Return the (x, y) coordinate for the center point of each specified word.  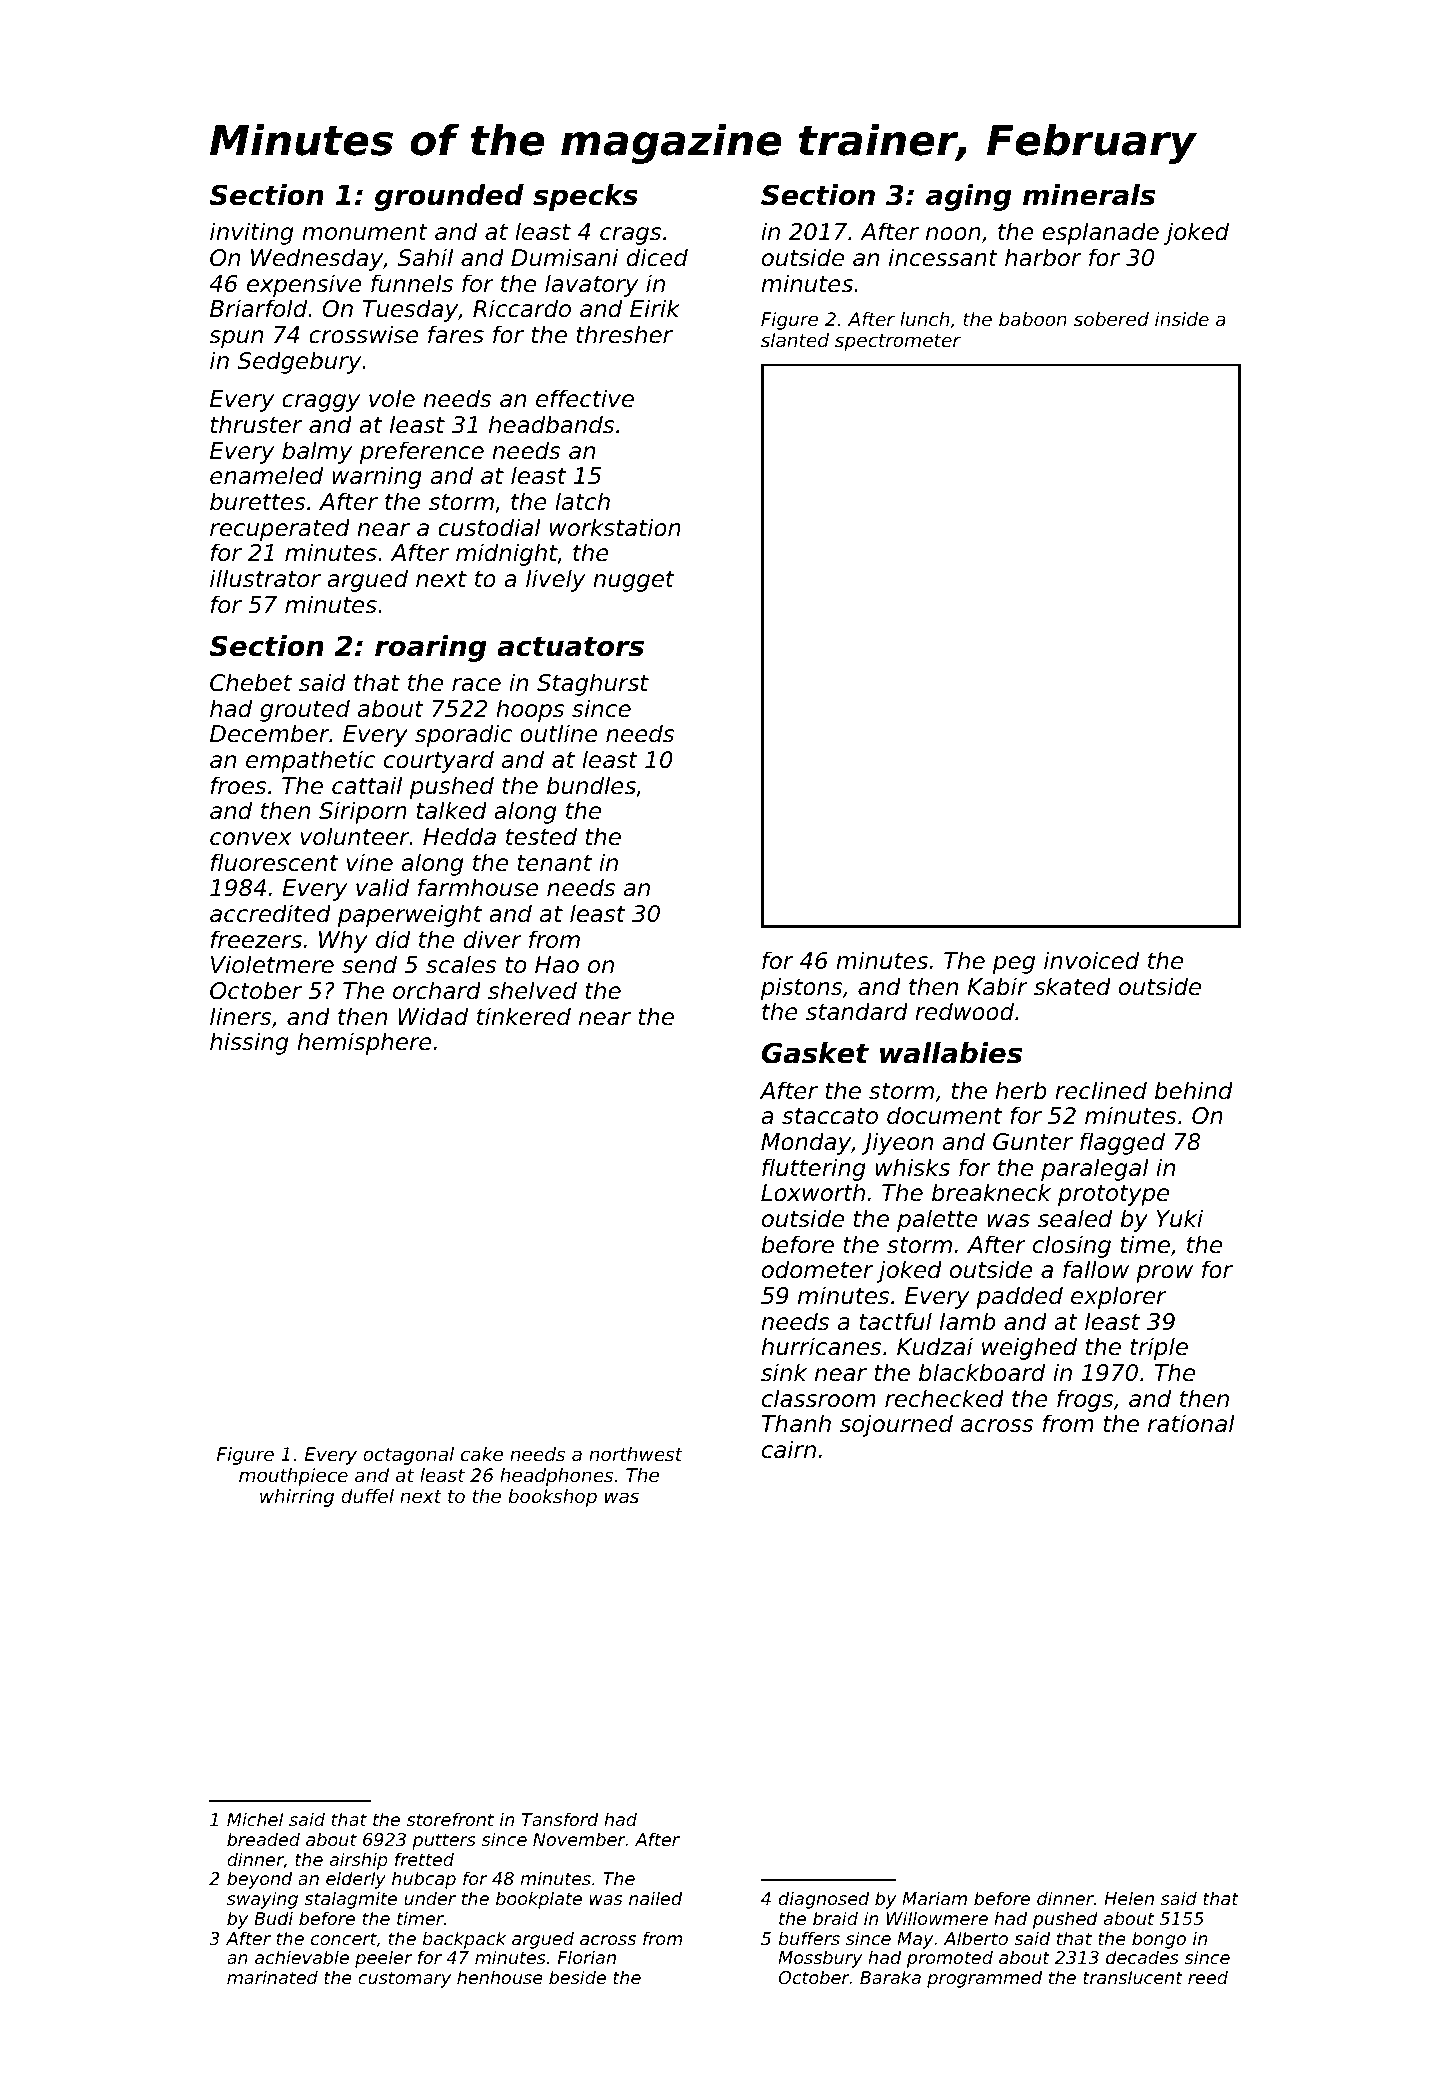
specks (585, 197)
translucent (1133, 1977)
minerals (1089, 195)
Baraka (890, 1977)
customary (404, 1979)
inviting (251, 233)
